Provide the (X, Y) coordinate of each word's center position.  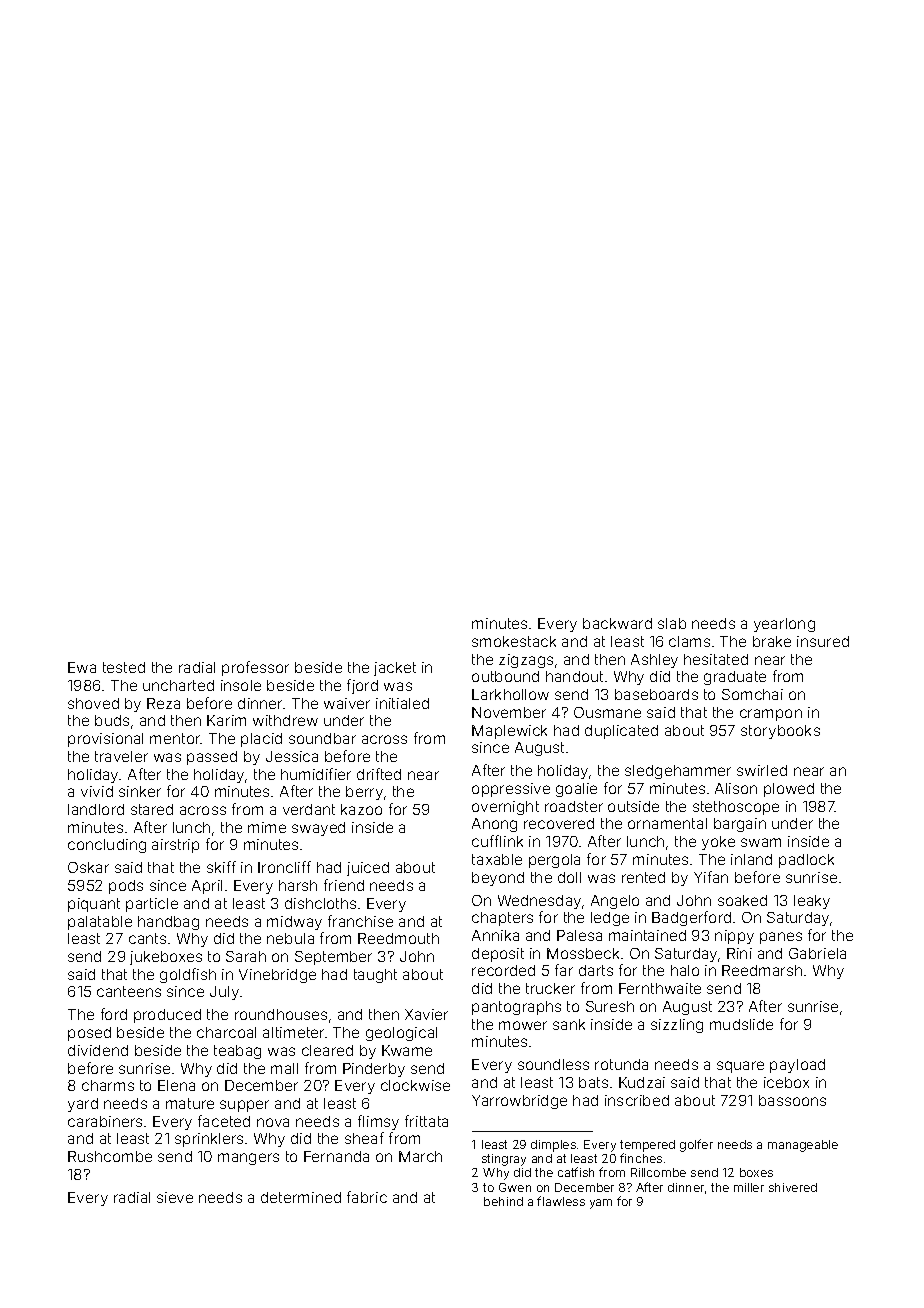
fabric (367, 1197)
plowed (789, 790)
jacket (395, 669)
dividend (98, 1050)
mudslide (741, 1024)
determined (301, 1197)
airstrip (175, 846)
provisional (105, 740)
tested (124, 667)
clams (689, 641)
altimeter (293, 1032)
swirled (762, 770)
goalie (576, 790)
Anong (494, 825)
